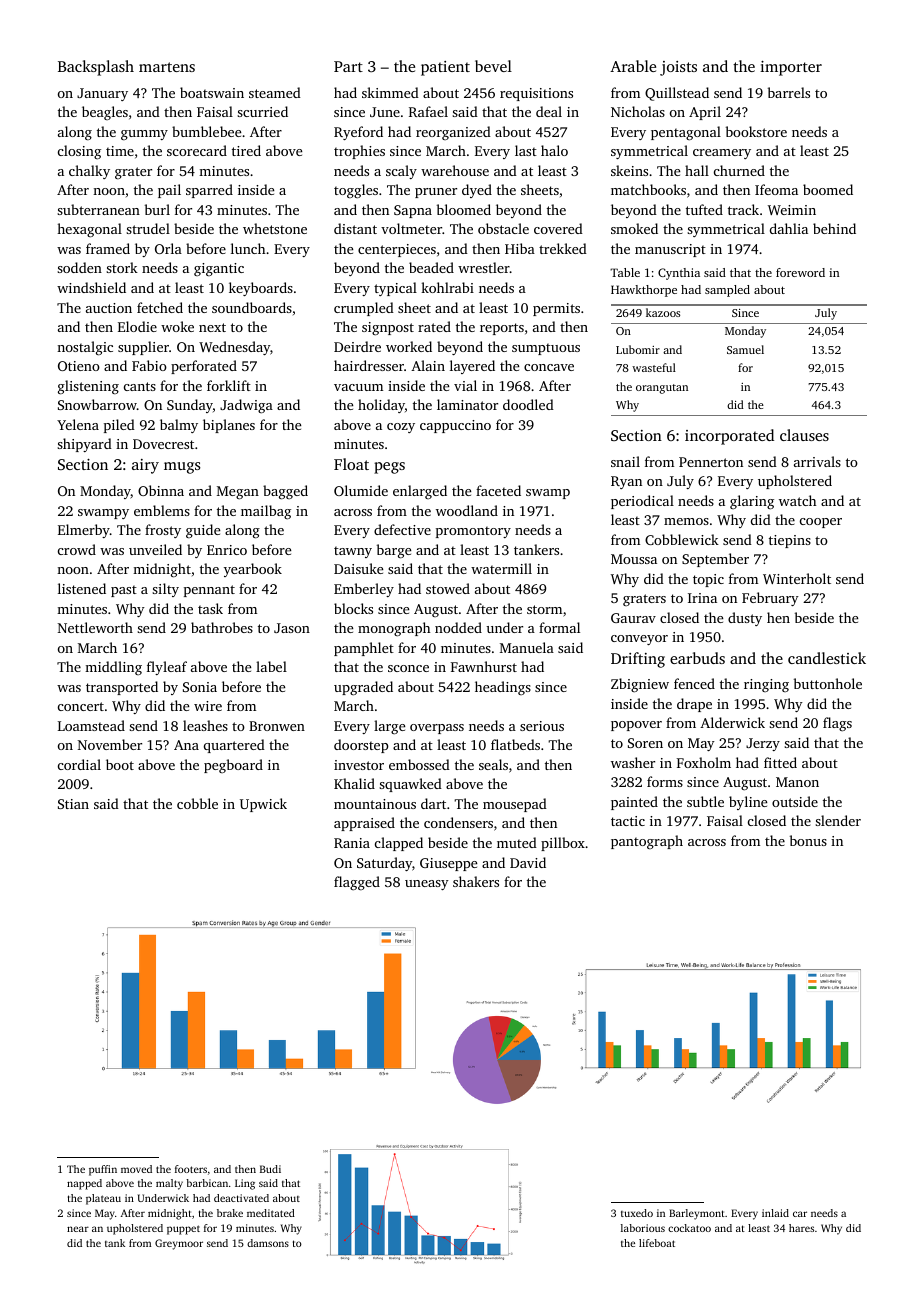  What do you see at coordinates (73, 804) in the screenshot?
I see `Stian` at bounding box center [73, 804].
